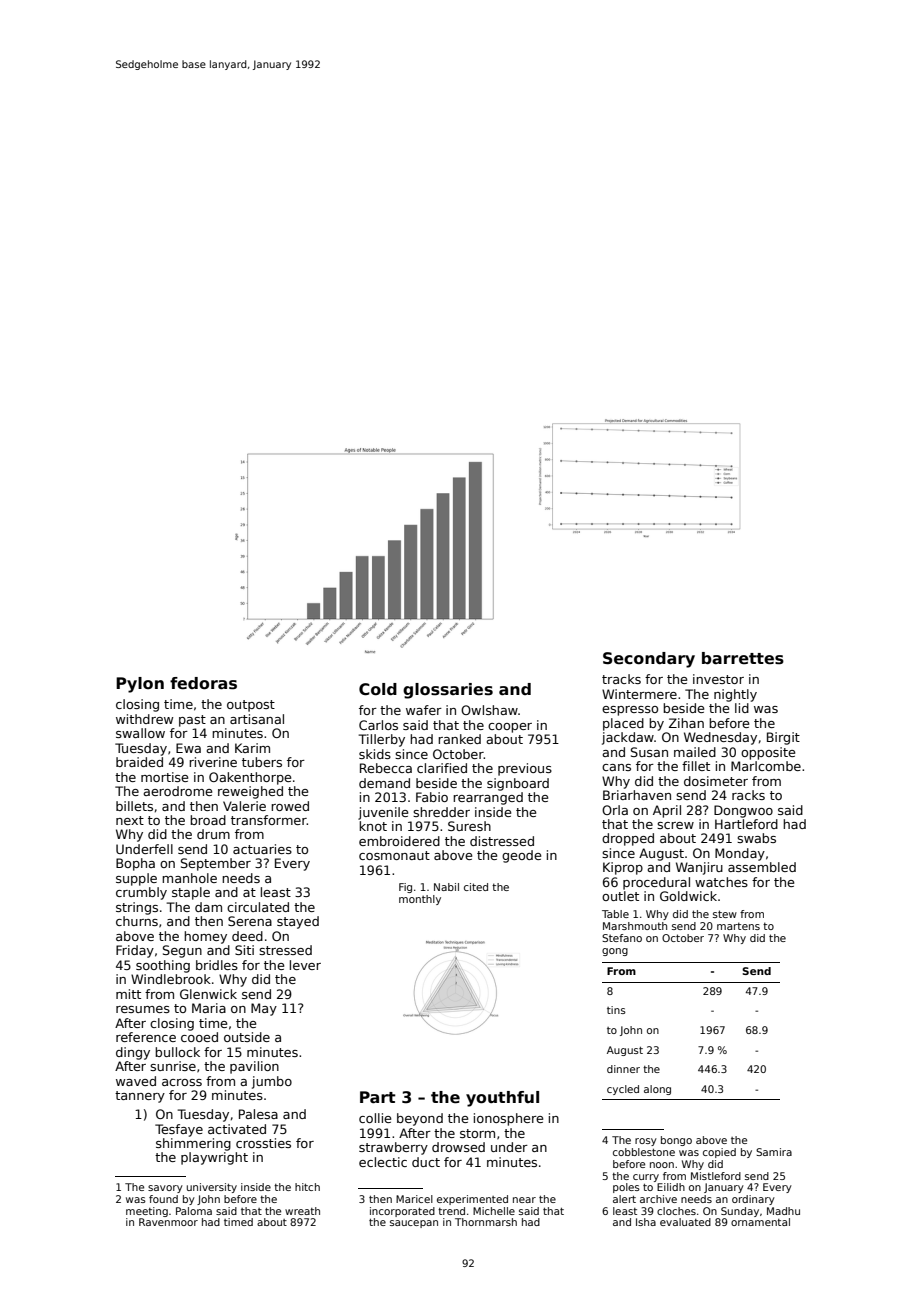 The width and height of the page is (924, 1308). Describe the element at coordinates (192, 721) in the page. I see `past` at that location.
